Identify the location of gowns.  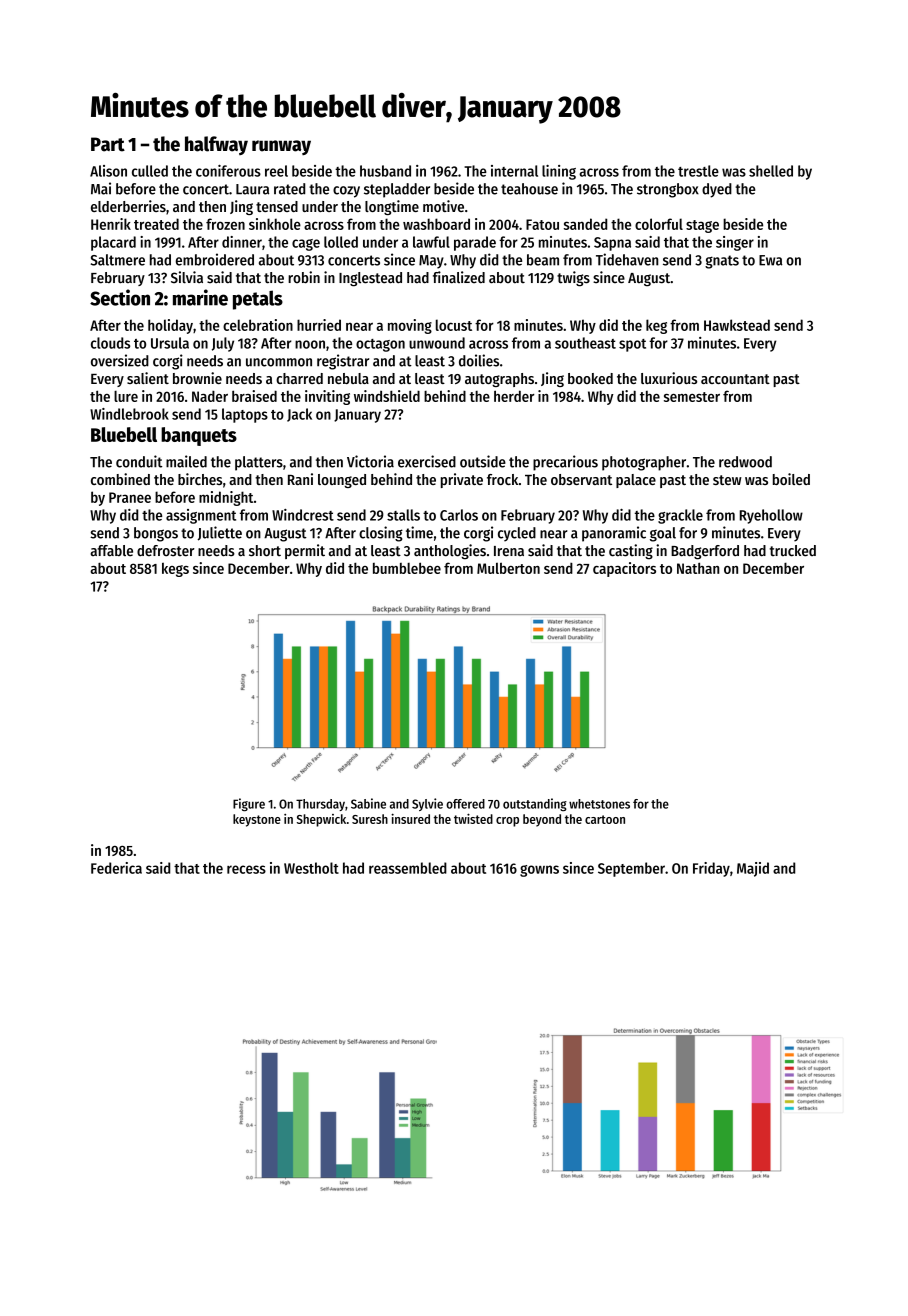
(539, 871).
